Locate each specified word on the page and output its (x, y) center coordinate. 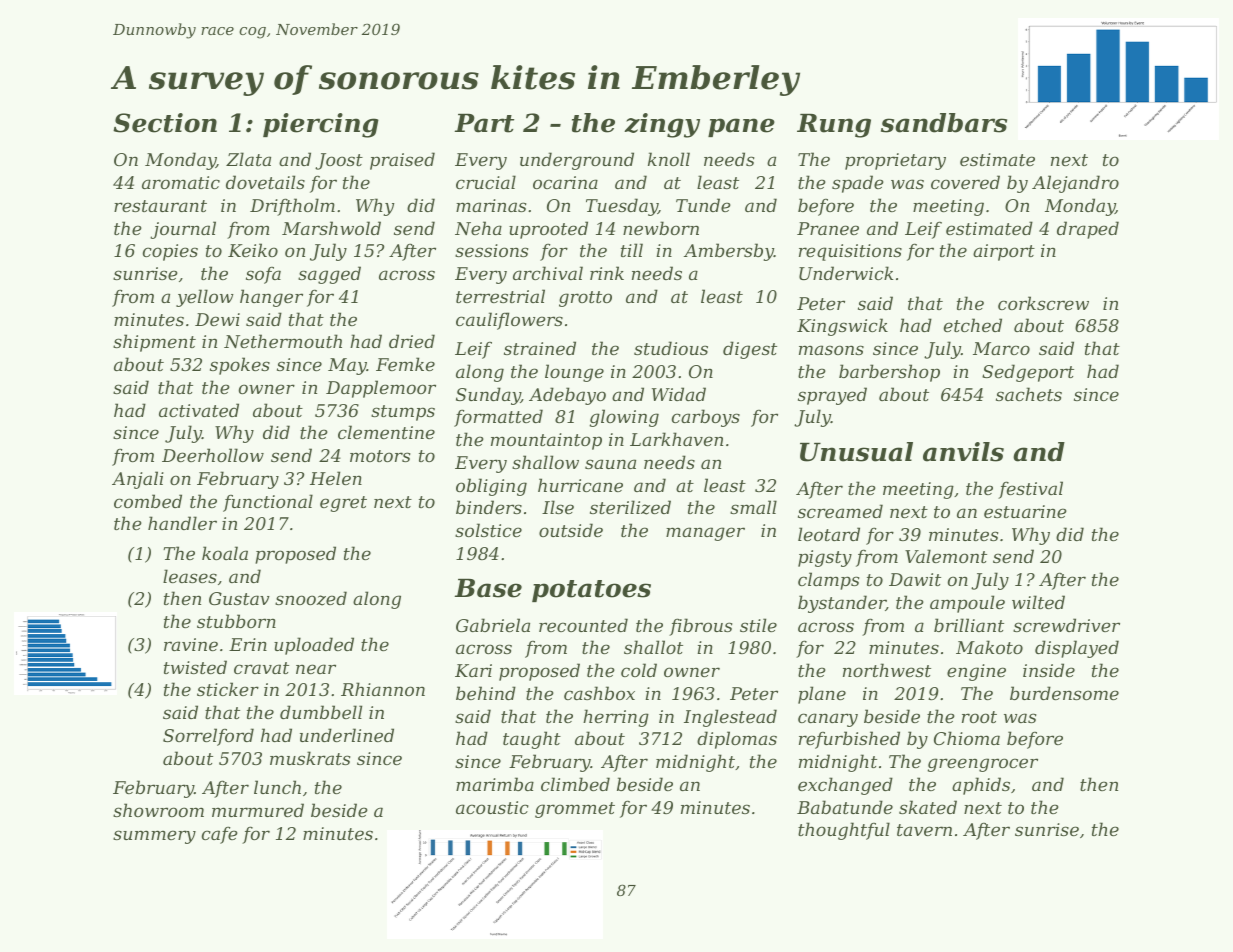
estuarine (1025, 511)
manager (705, 534)
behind (486, 693)
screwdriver (1066, 625)
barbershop (889, 373)
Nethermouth (283, 341)
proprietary (895, 161)
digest (750, 350)
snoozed (311, 598)
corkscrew (1043, 303)
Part (484, 123)
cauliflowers (509, 321)
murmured (258, 810)
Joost (339, 161)
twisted (195, 667)
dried (412, 341)
